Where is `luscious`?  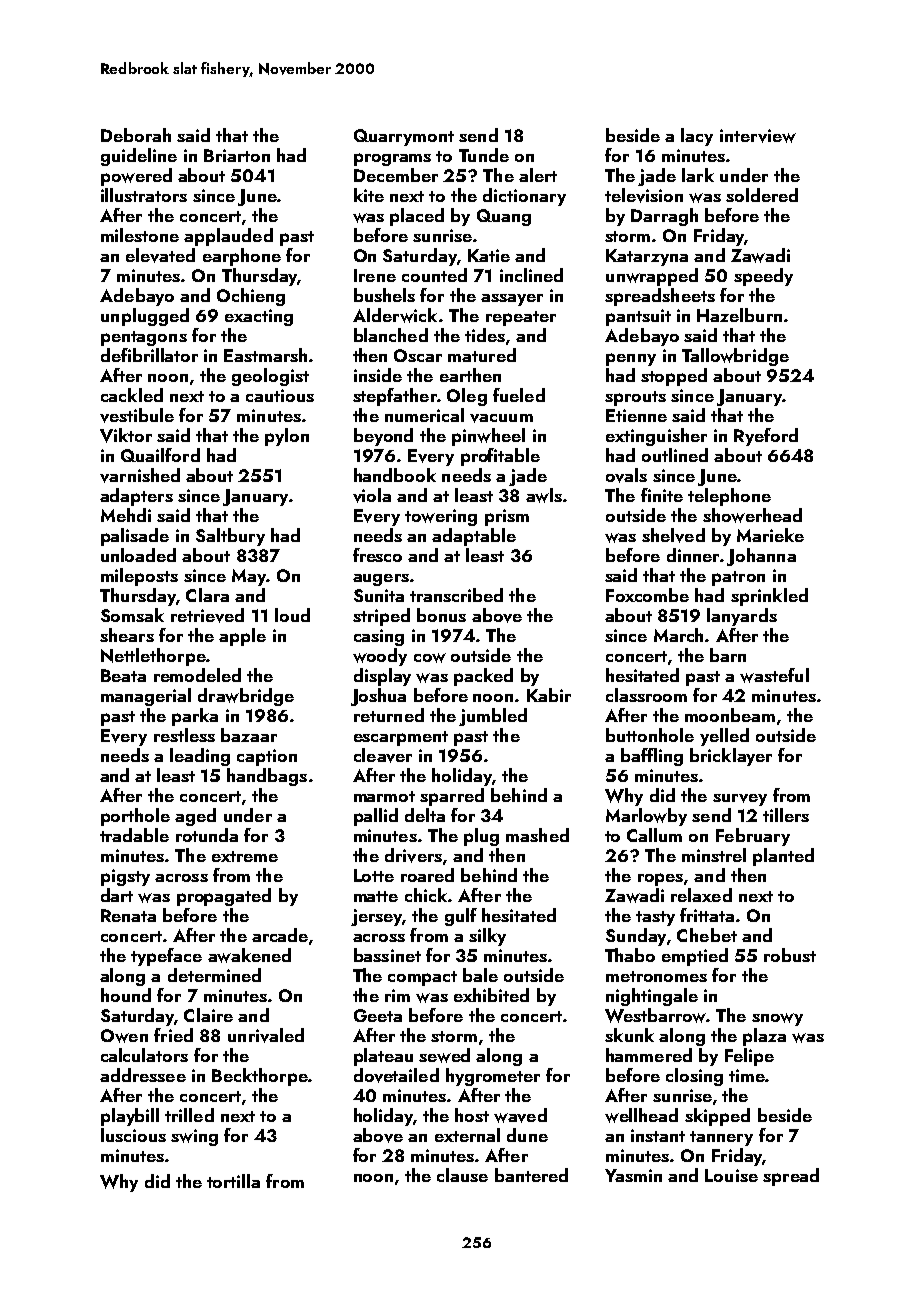 luscious is located at coordinates (133, 1135).
